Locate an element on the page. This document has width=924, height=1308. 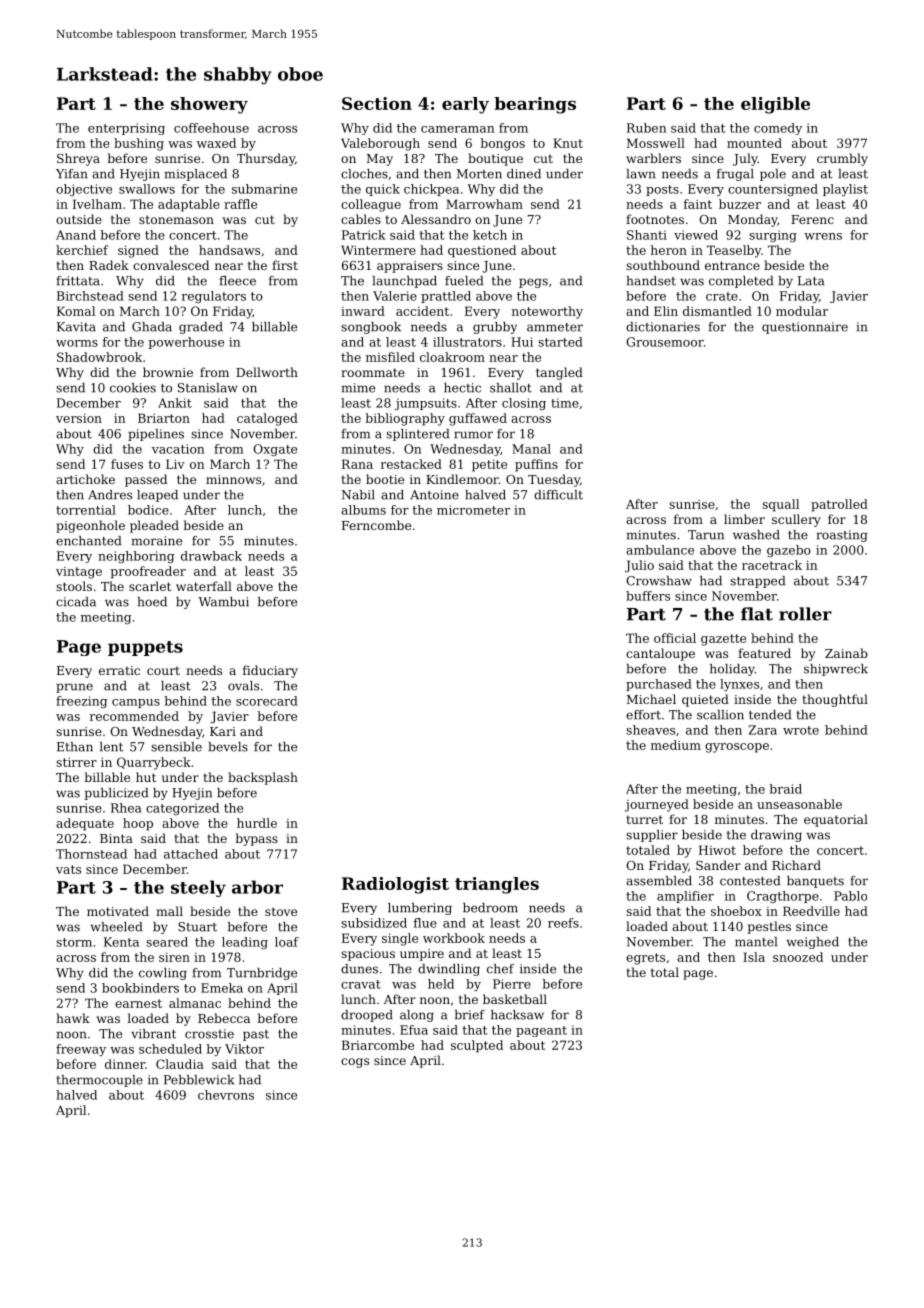
eligible is located at coordinates (775, 105).
